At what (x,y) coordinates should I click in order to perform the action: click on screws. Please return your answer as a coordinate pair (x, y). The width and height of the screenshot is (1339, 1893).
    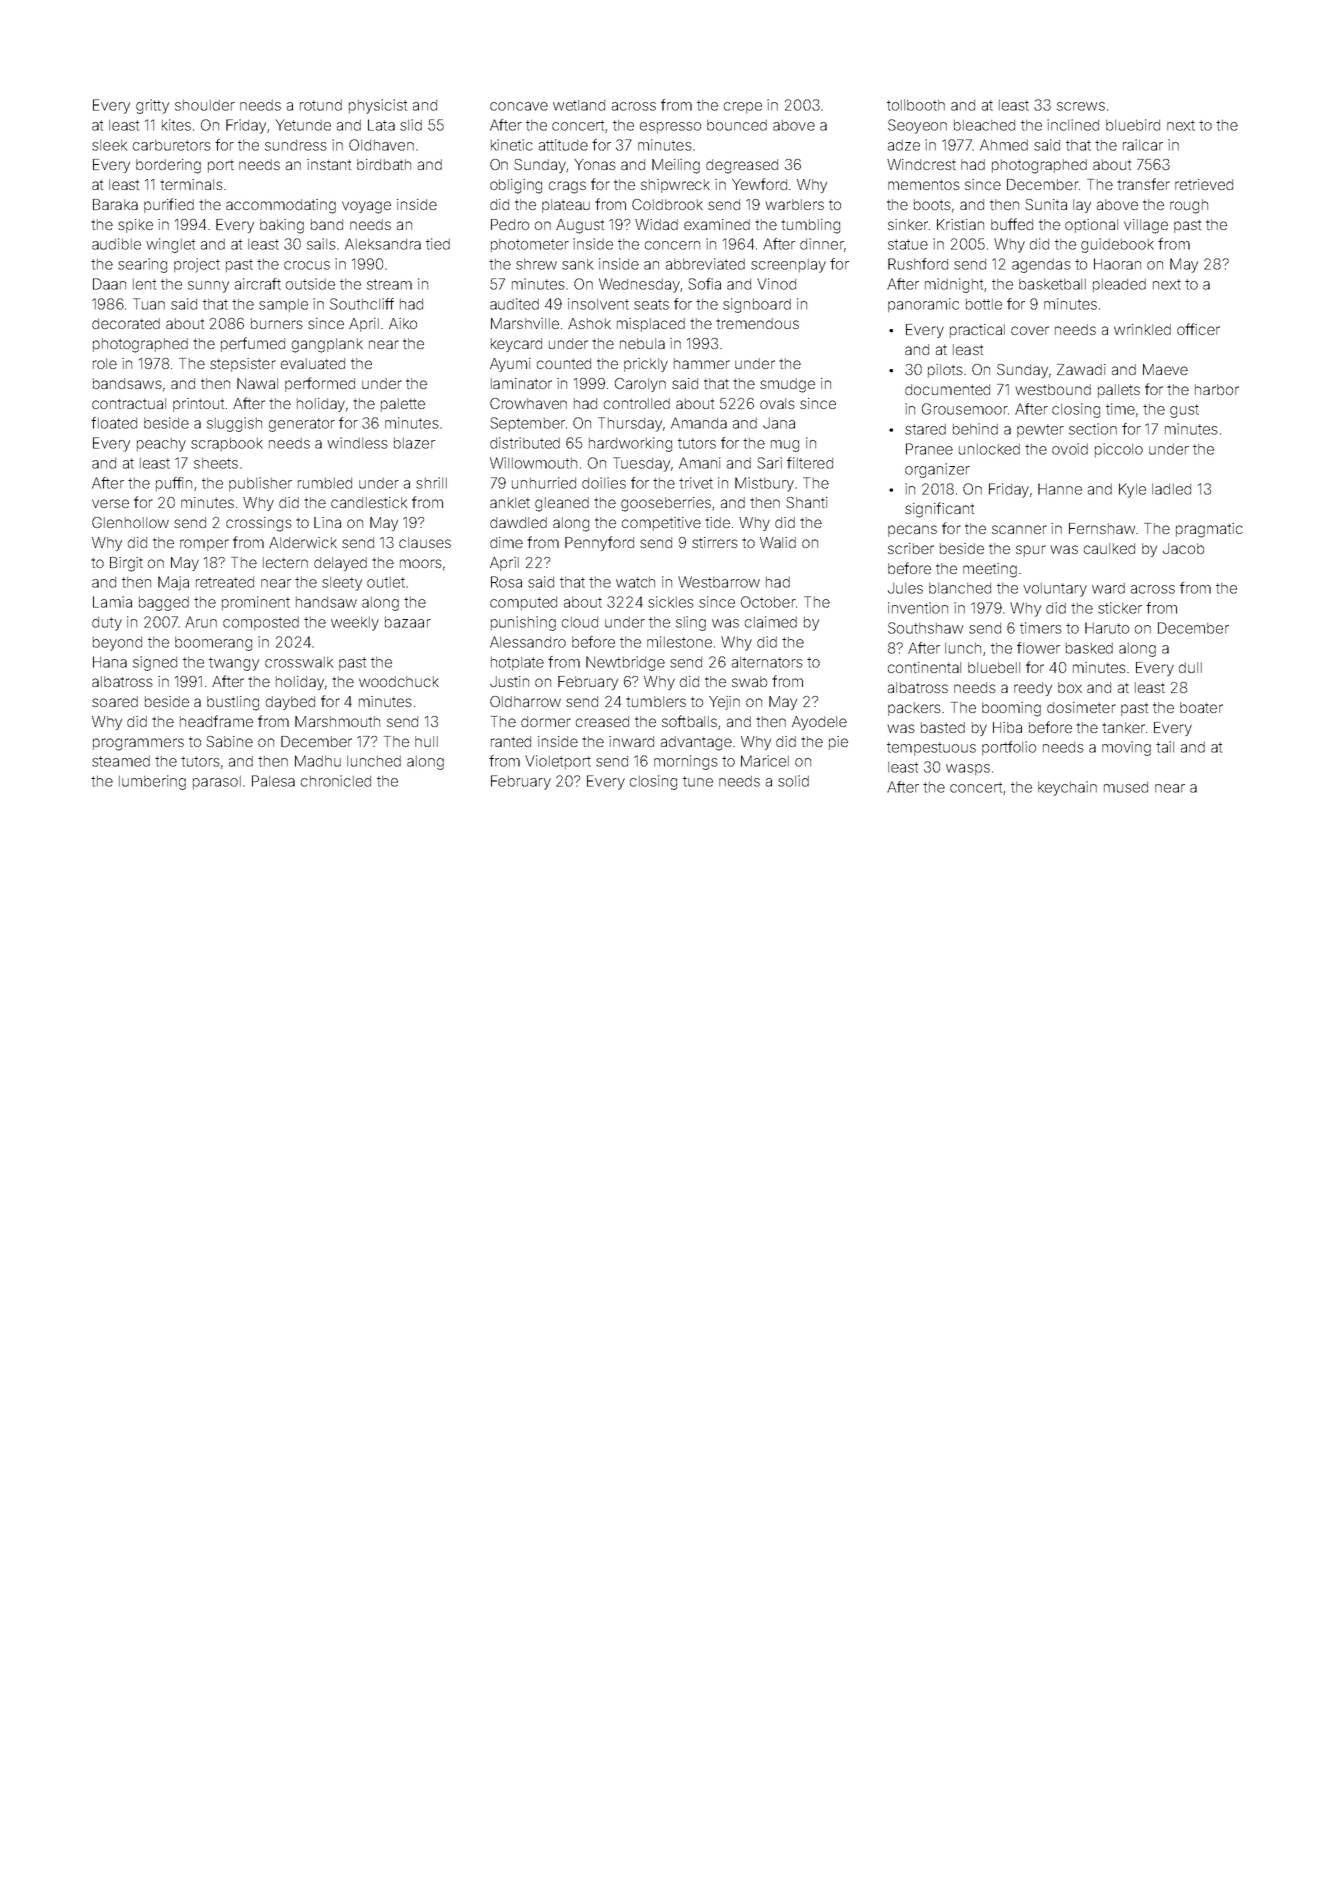
    Looking at the image, I should click on (1081, 106).
